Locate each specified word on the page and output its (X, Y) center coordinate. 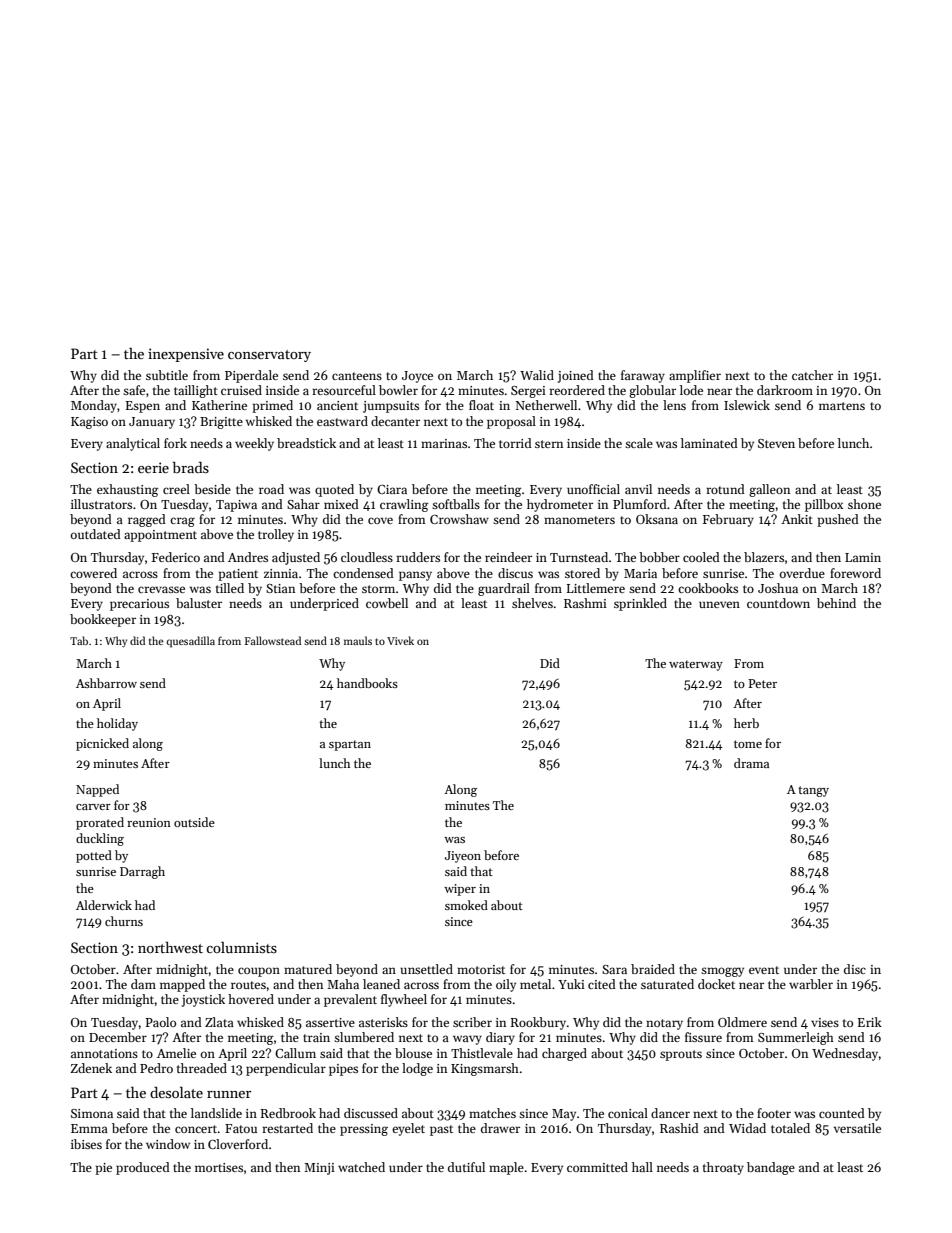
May (564, 1115)
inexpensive (186, 355)
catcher (812, 375)
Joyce (417, 377)
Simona (92, 1113)
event (764, 970)
